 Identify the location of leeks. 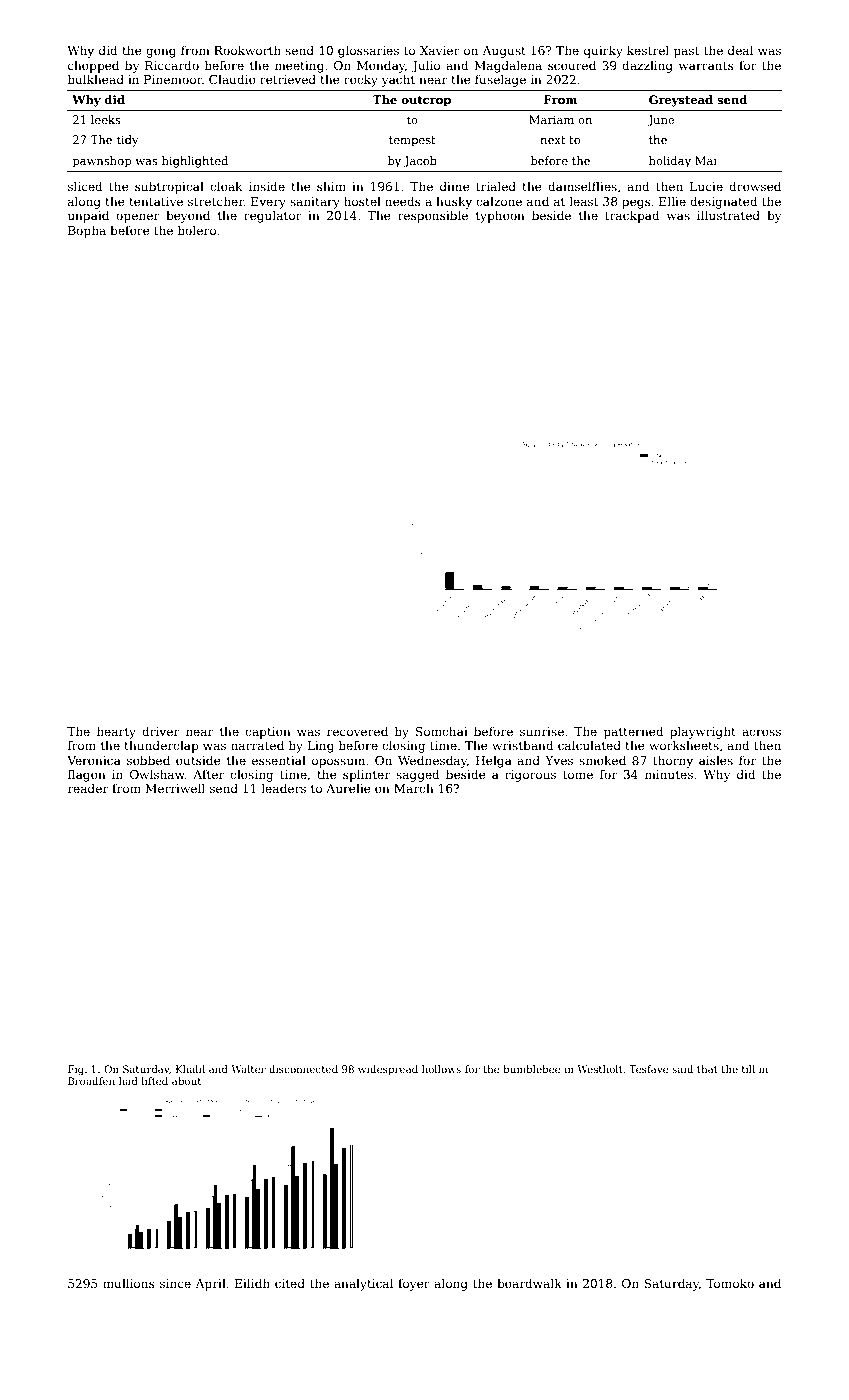
(106, 119).
